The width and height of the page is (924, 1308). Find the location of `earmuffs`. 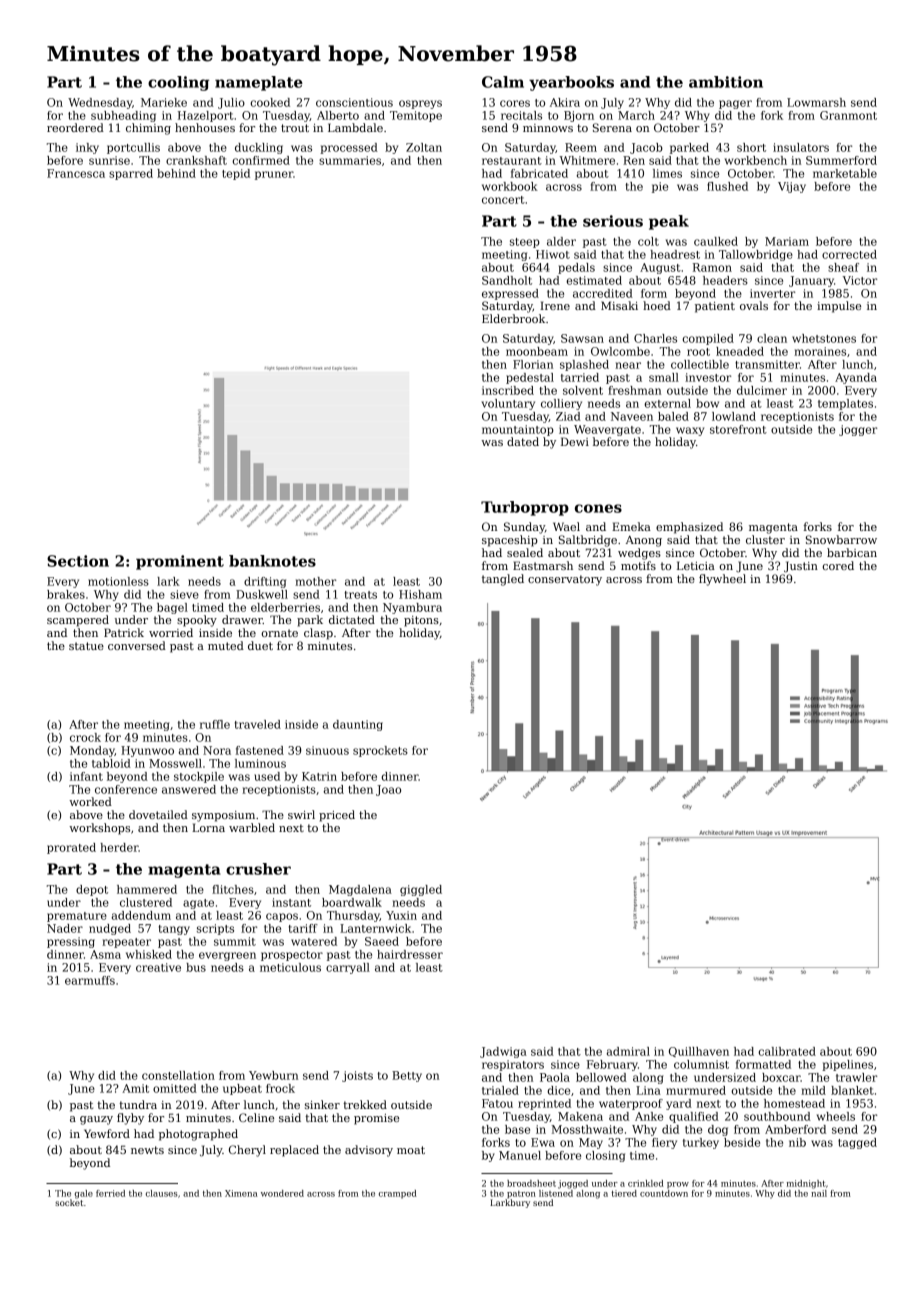

earmuffs is located at coordinates (90, 980).
